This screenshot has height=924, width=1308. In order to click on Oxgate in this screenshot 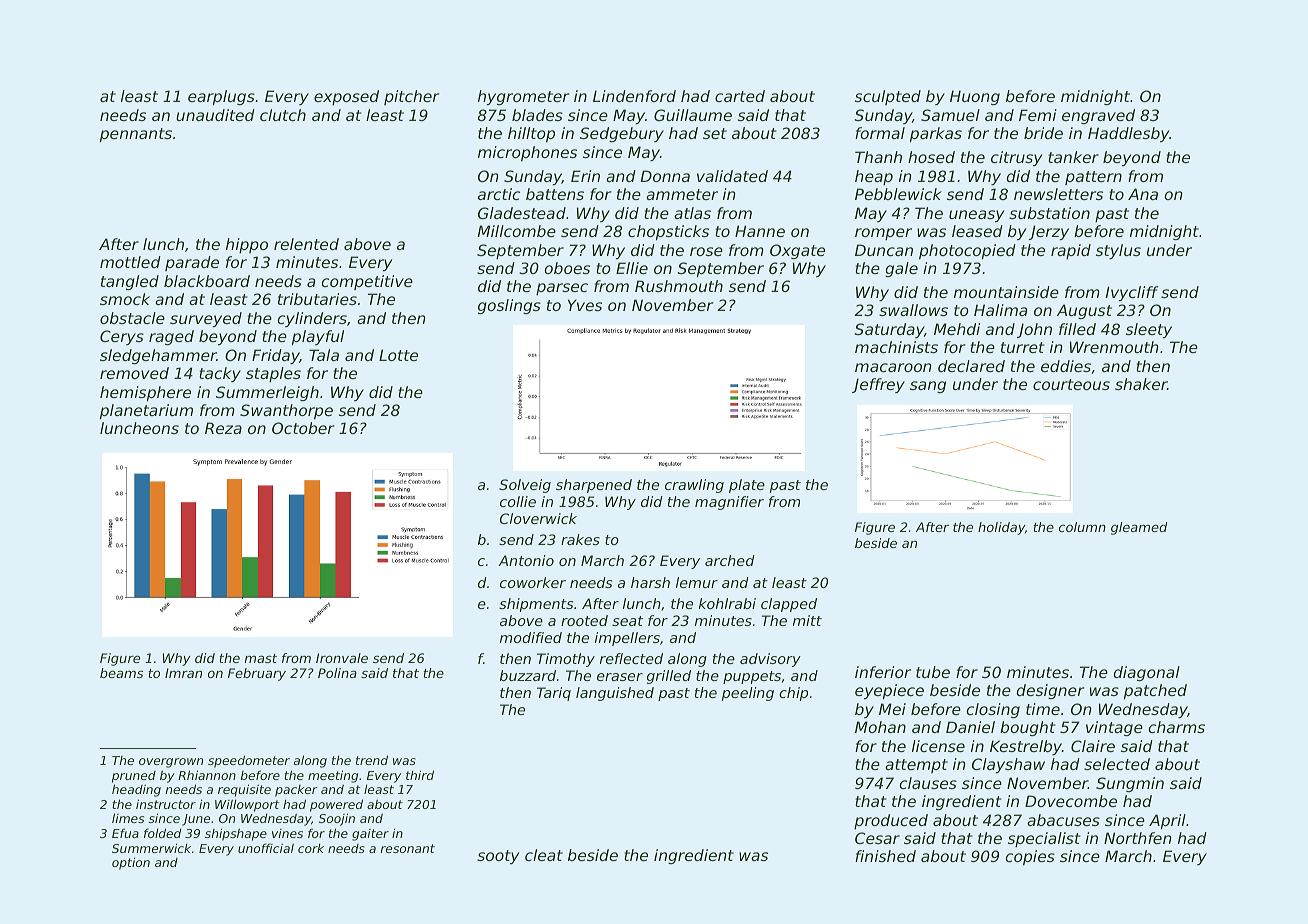, I will do `click(797, 251)`.
